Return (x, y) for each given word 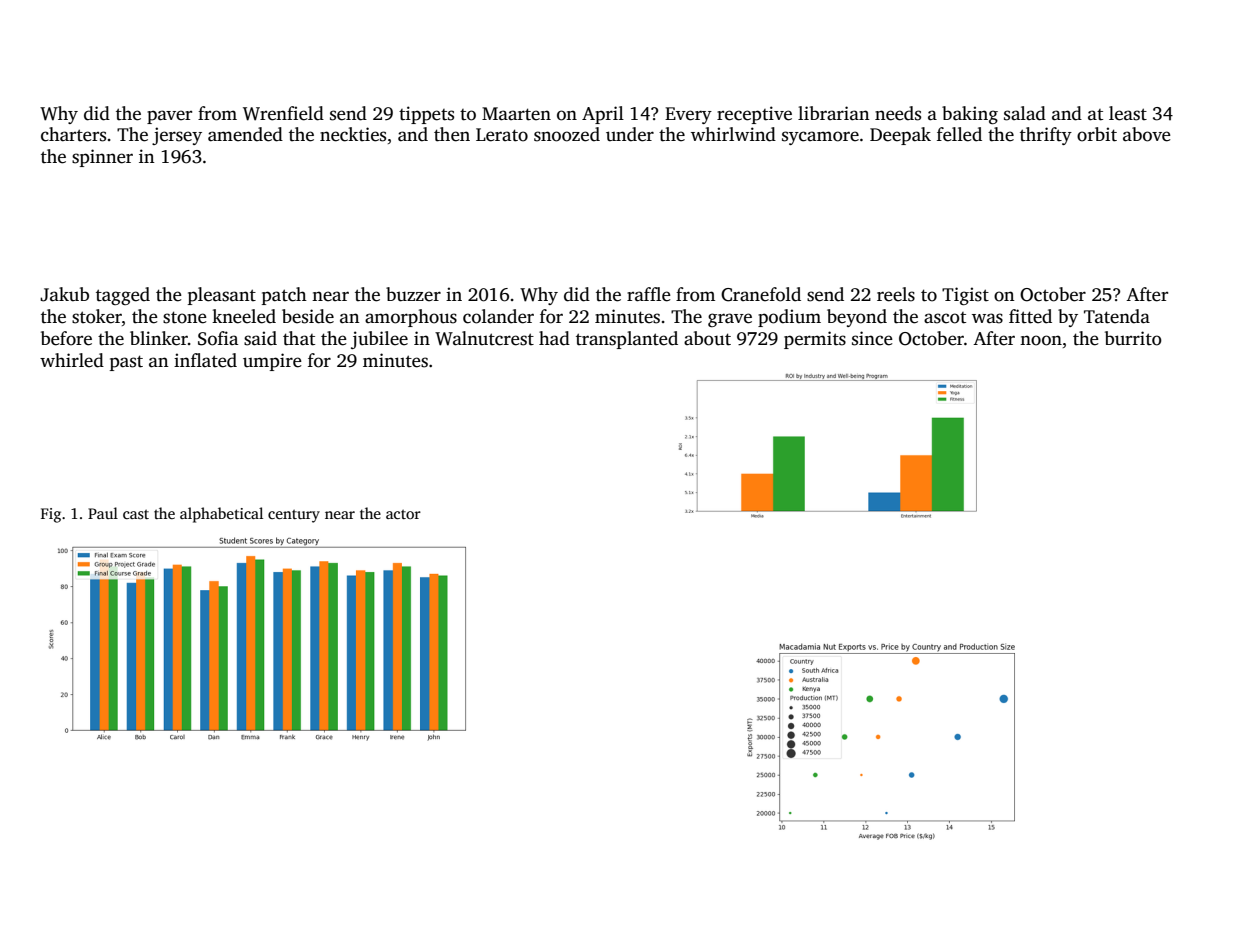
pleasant (222, 296)
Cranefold (761, 294)
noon (1041, 340)
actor (403, 514)
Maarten (516, 114)
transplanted (627, 340)
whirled (72, 360)
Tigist (965, 296)
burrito (1133, 338)
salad (1025, 113)
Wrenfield (283, 113)
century (294, 516)
